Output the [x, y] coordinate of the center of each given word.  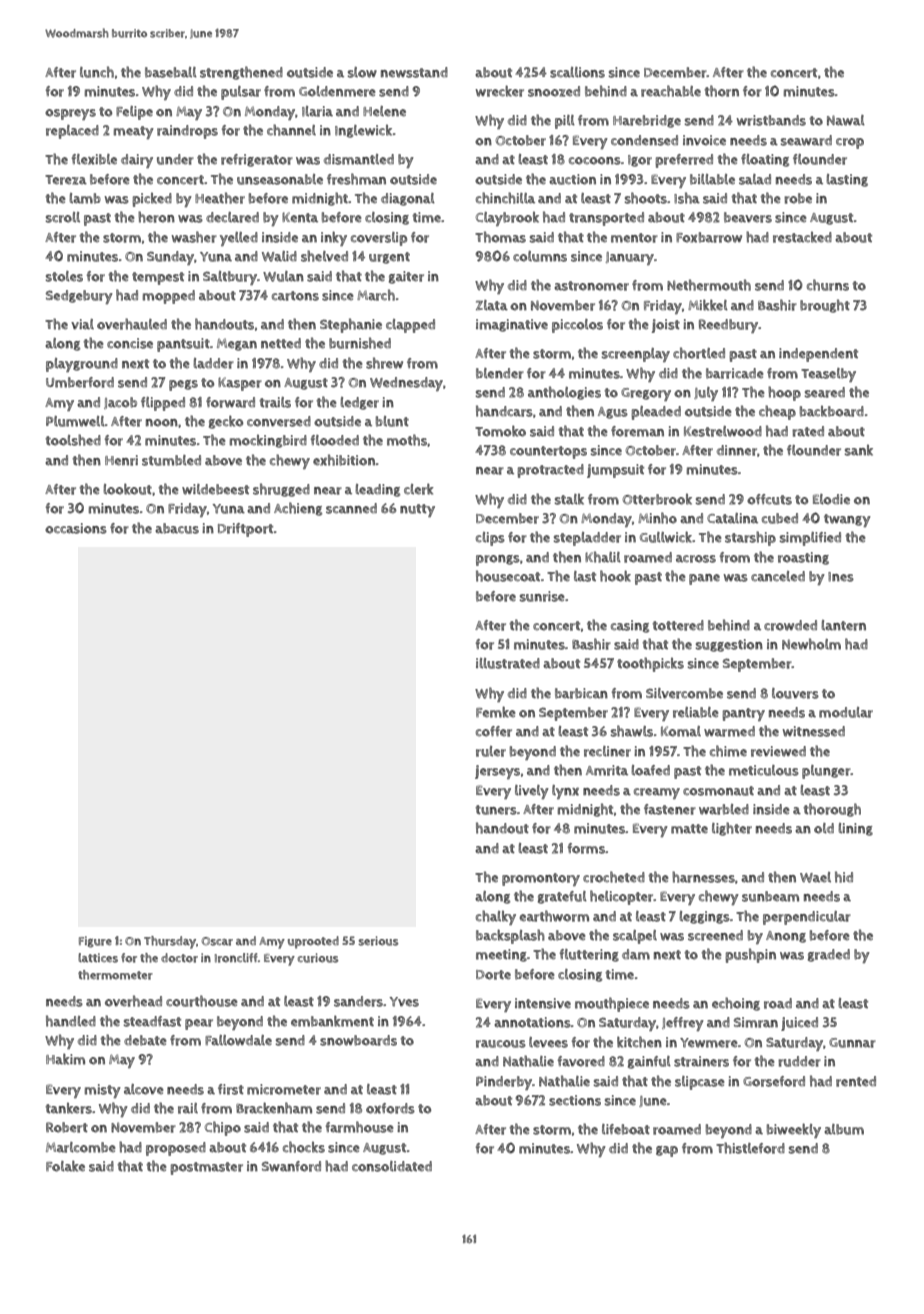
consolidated [392, 1166]
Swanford [291, 1166]
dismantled [359, 159]
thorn [721, 91]
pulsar [241, 93]
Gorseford [774, 1081]
